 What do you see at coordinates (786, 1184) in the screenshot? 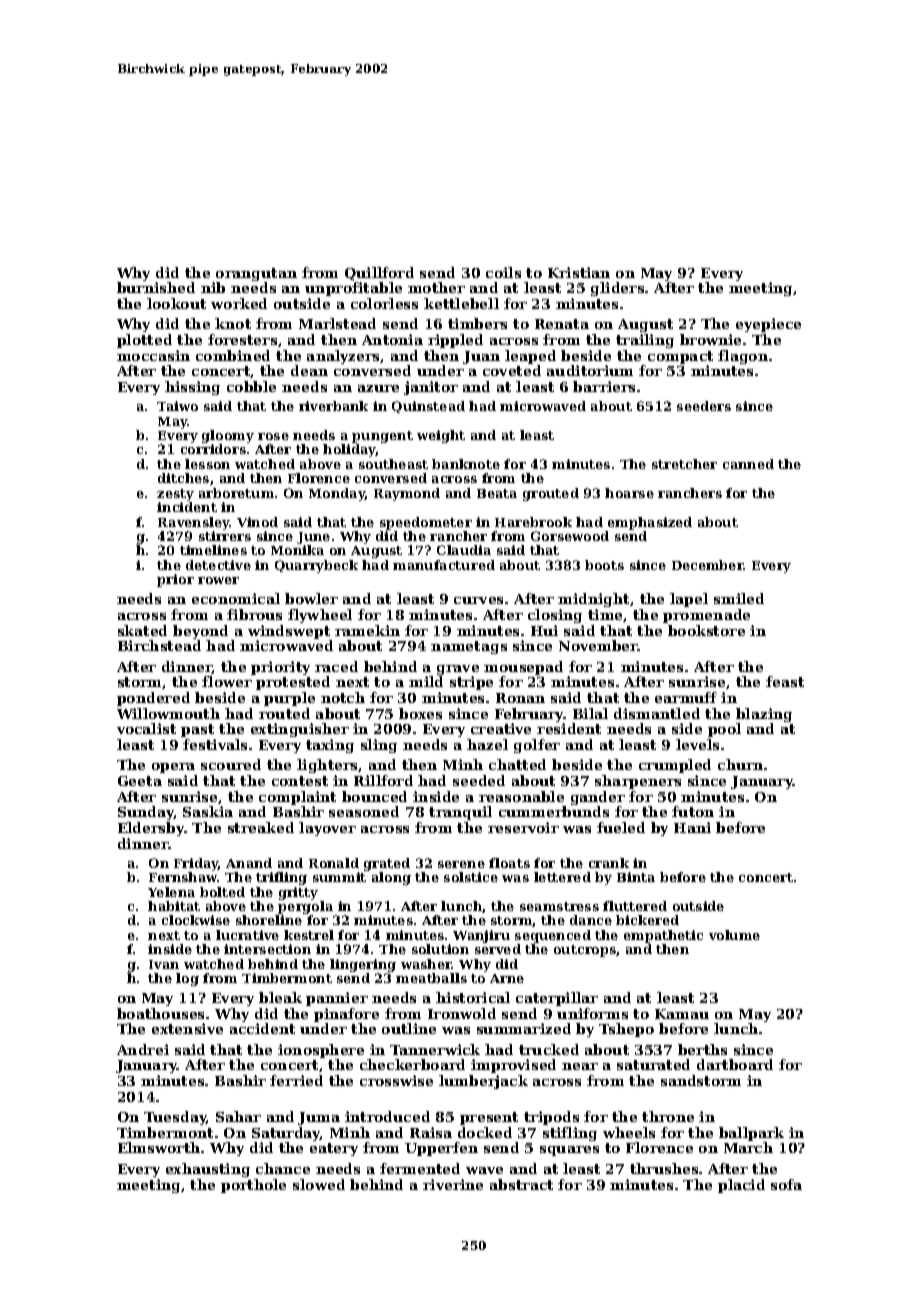
I see `sofa` at bounding box center [786, 1184].
